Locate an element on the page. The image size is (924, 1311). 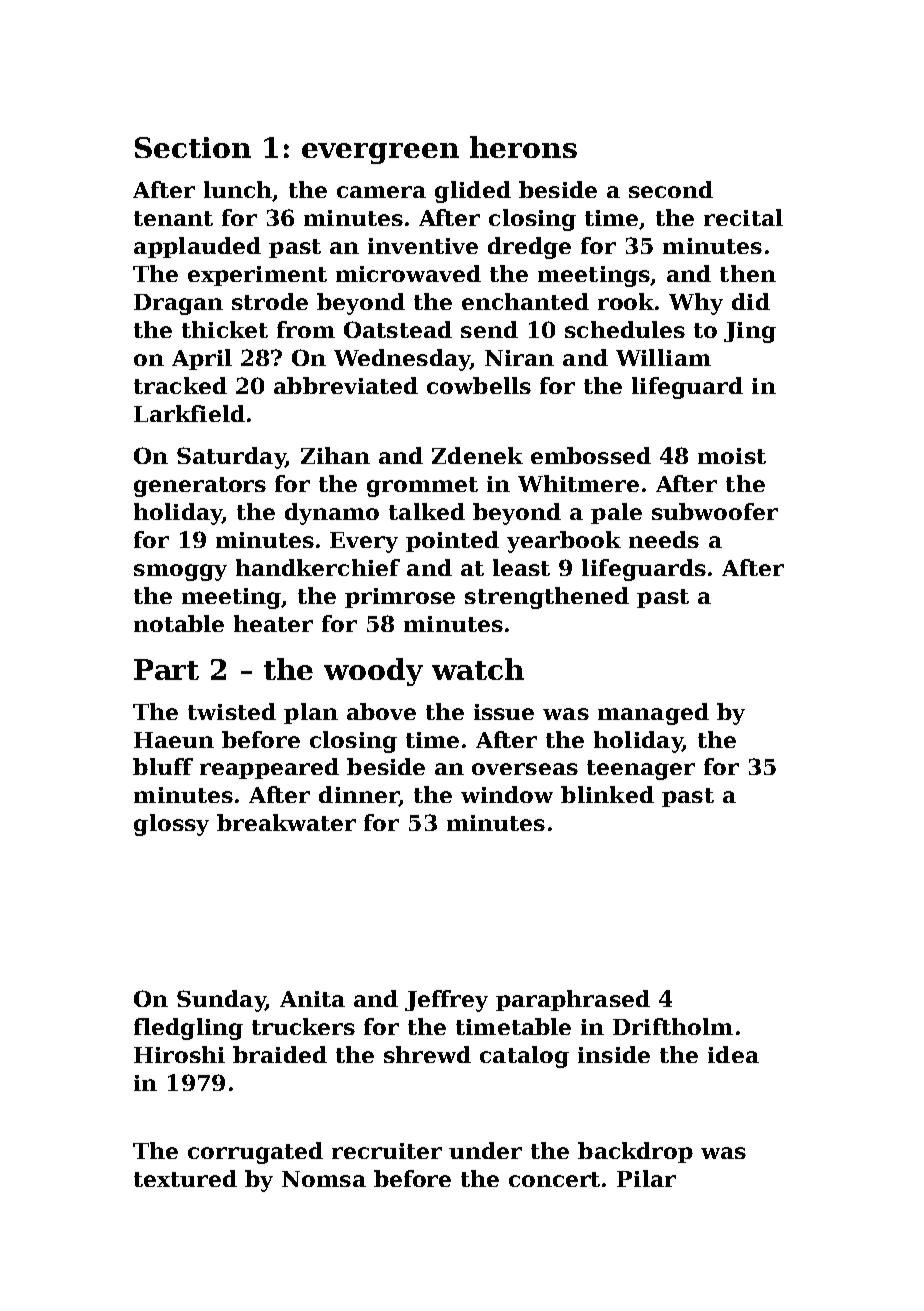
breakwater is located at coordinates (286, 822).
